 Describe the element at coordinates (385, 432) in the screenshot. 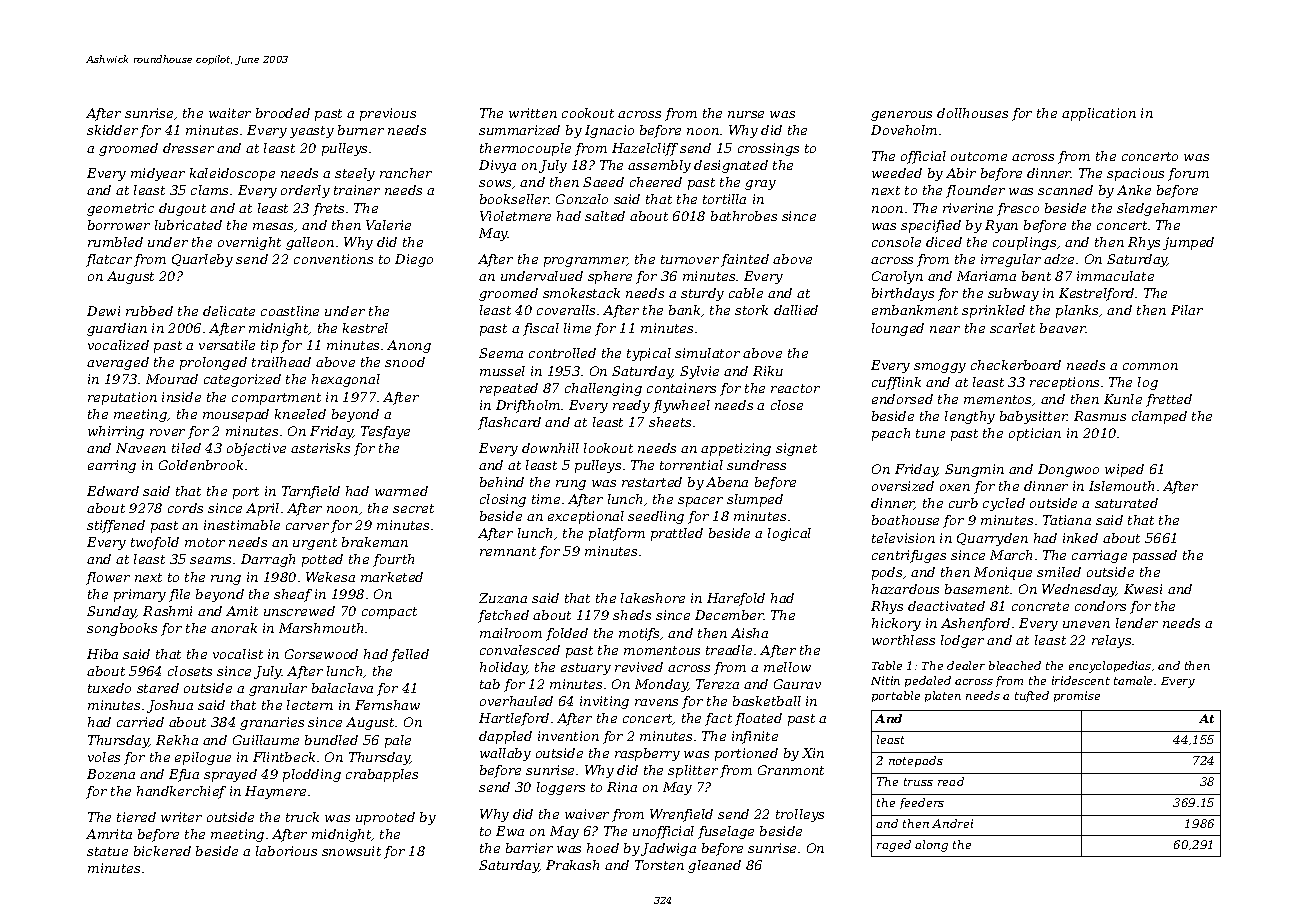

I see `Tesfaye` at that location.
